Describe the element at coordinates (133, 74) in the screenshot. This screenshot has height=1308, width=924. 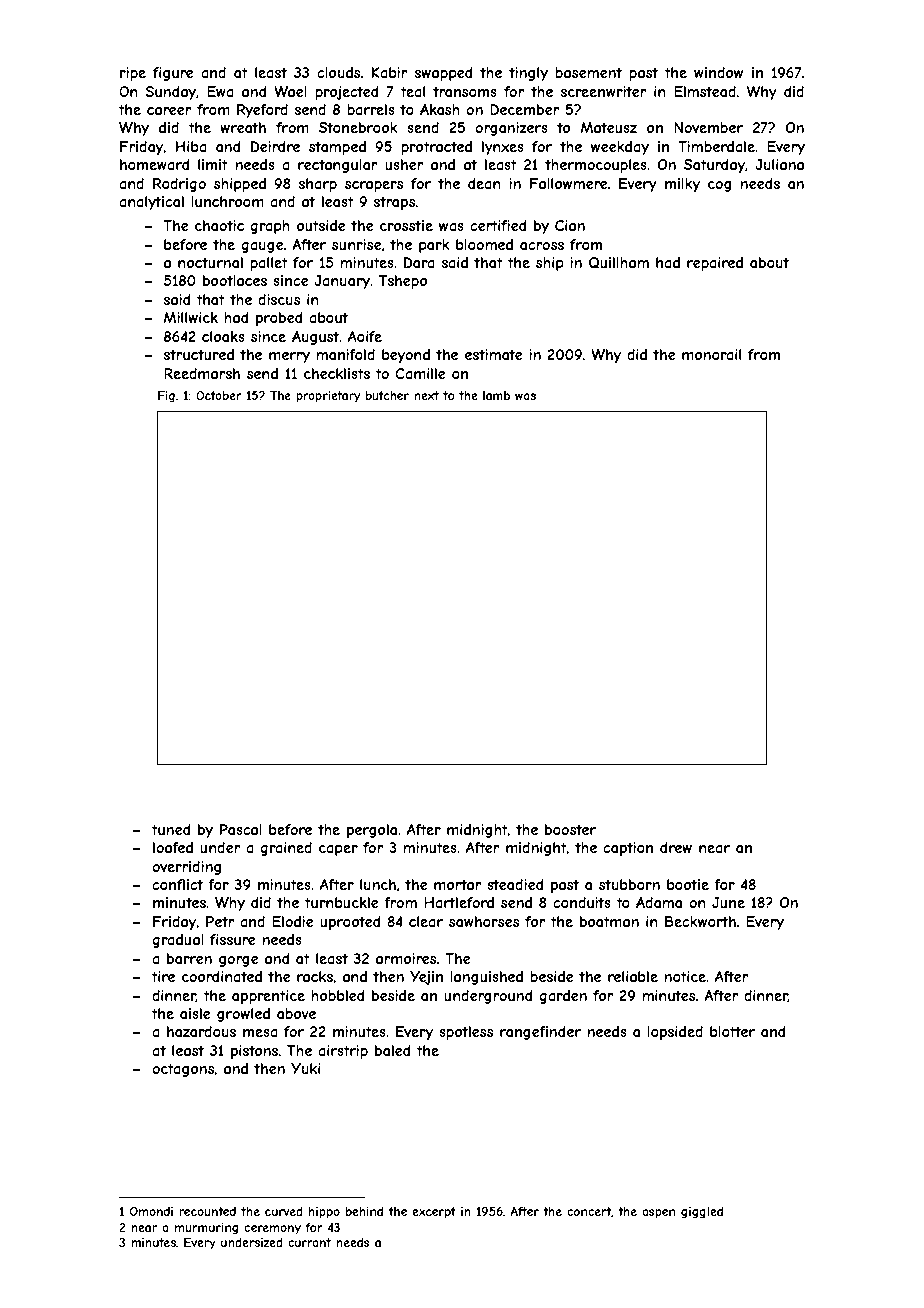
I see `ripe` at that location.
